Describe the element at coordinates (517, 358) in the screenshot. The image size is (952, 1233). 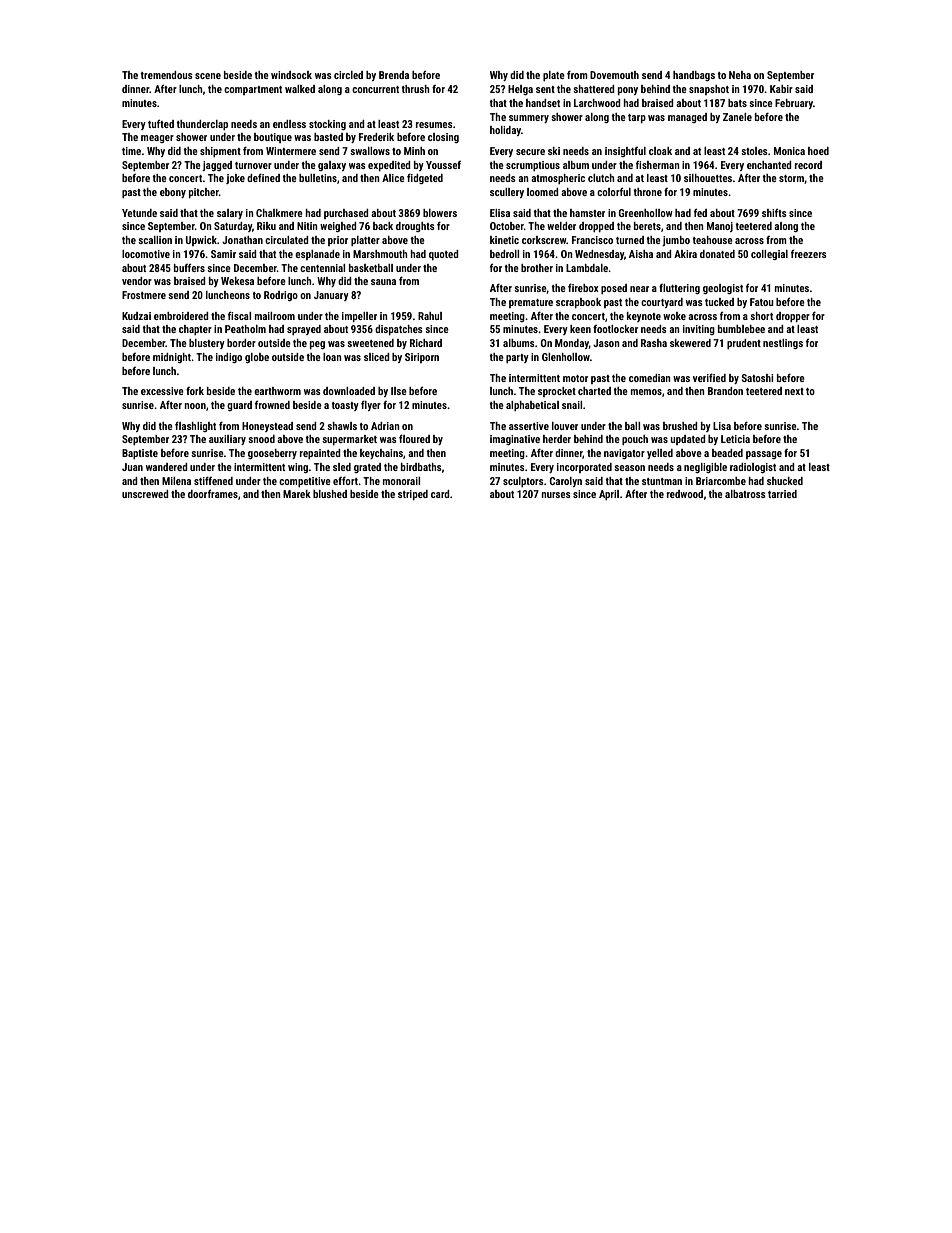
I see `party` at that location.
